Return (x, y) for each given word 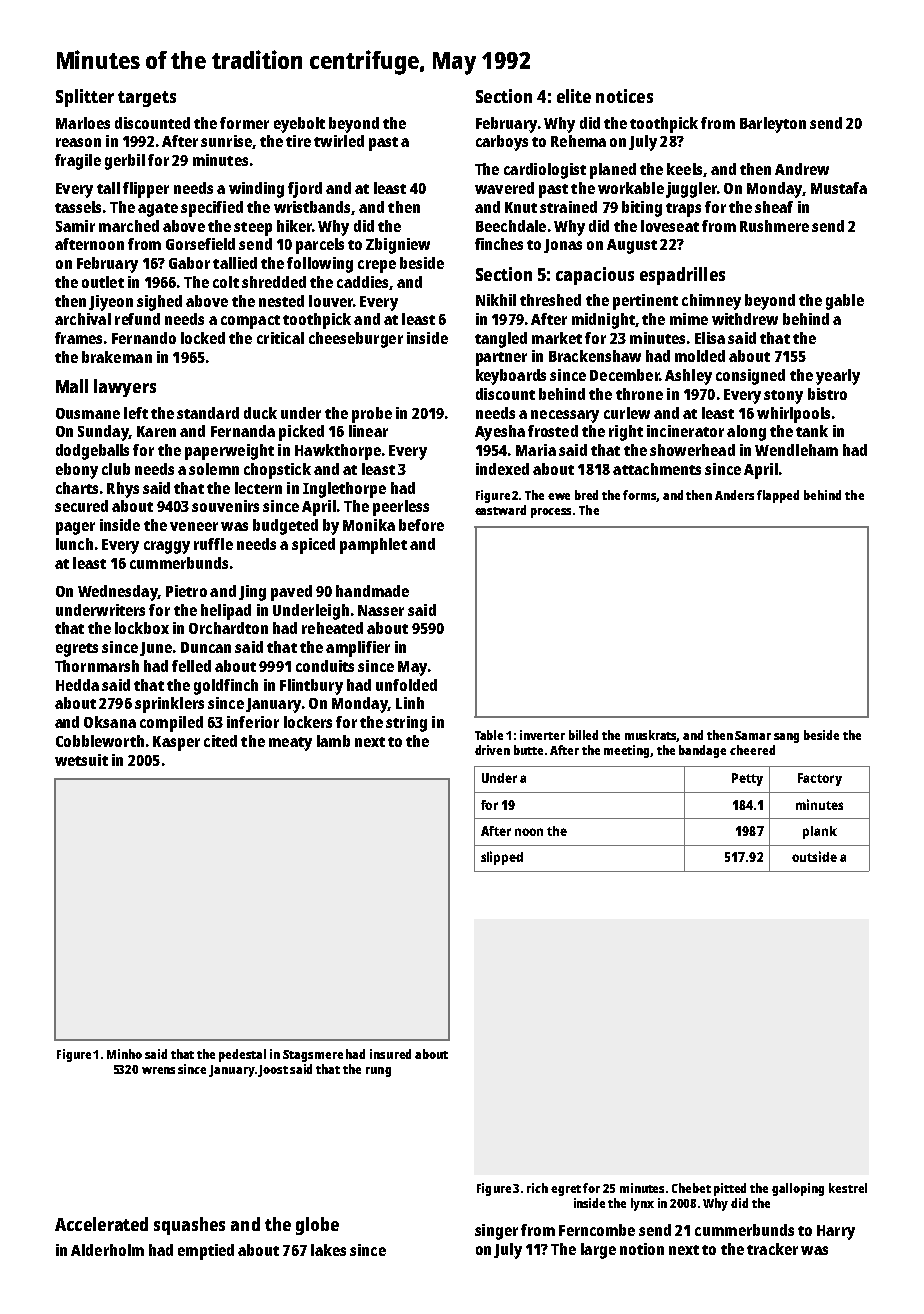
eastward (500, 510)
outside (814, 856)
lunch (74, 544)
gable (845, 302)
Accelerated (101, 1224)
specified (212, 209)
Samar (753, 735)
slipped (502, 858)
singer (496, 1232)
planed (613, 171)
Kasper (176, 743)
